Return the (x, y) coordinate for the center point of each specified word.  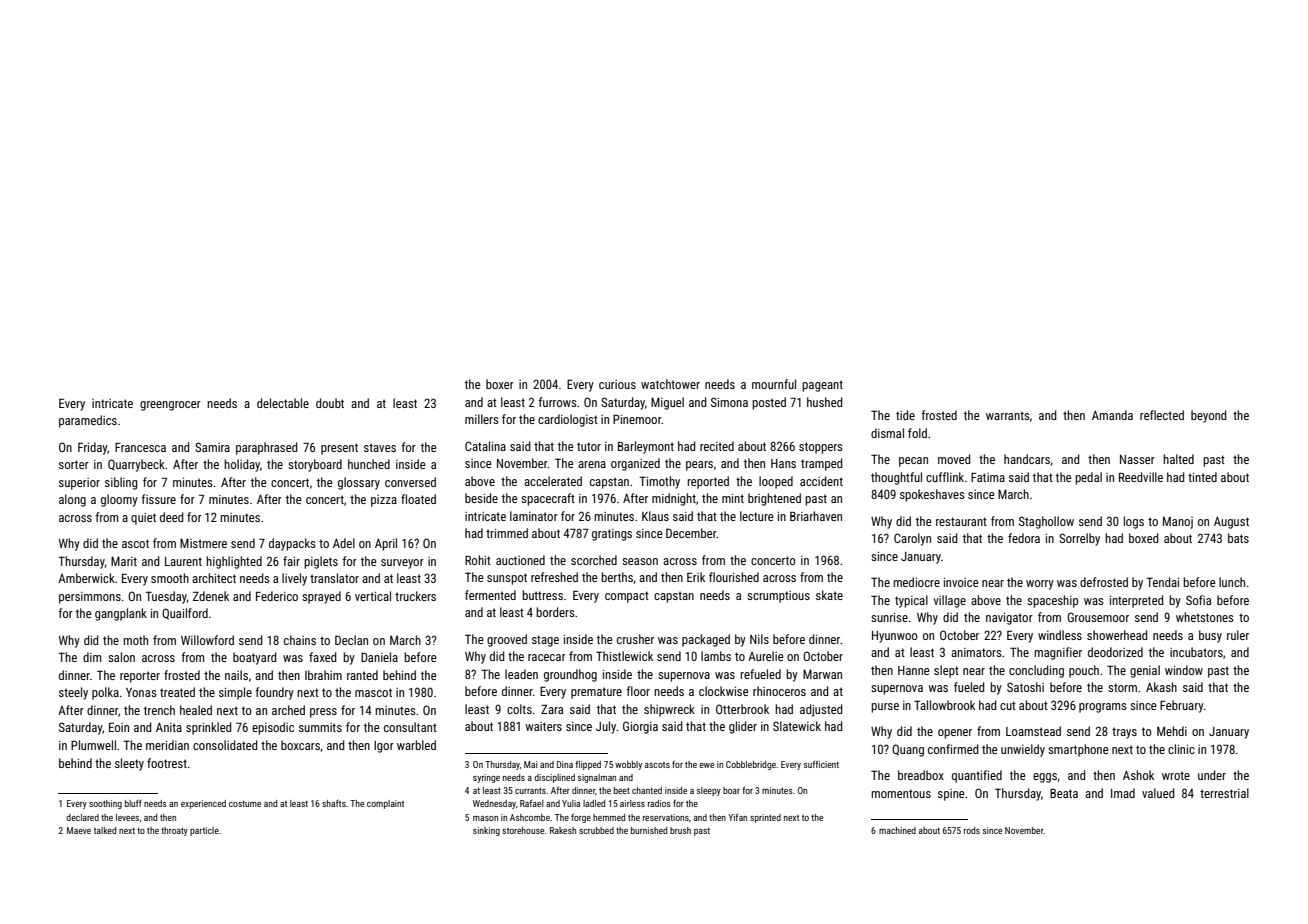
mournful (774, 384)
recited (717, 446)
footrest (167, 763)
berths (617, 577)
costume (245, 804)
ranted (362, 675)
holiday (242, 465)
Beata (1064, 793)
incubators (1196, 652)
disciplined (554, 778)
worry (1040, 585)
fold (917, 433)
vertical (373, 596)
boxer (500, 384)
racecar (547, 657)
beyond (1209, 416)
